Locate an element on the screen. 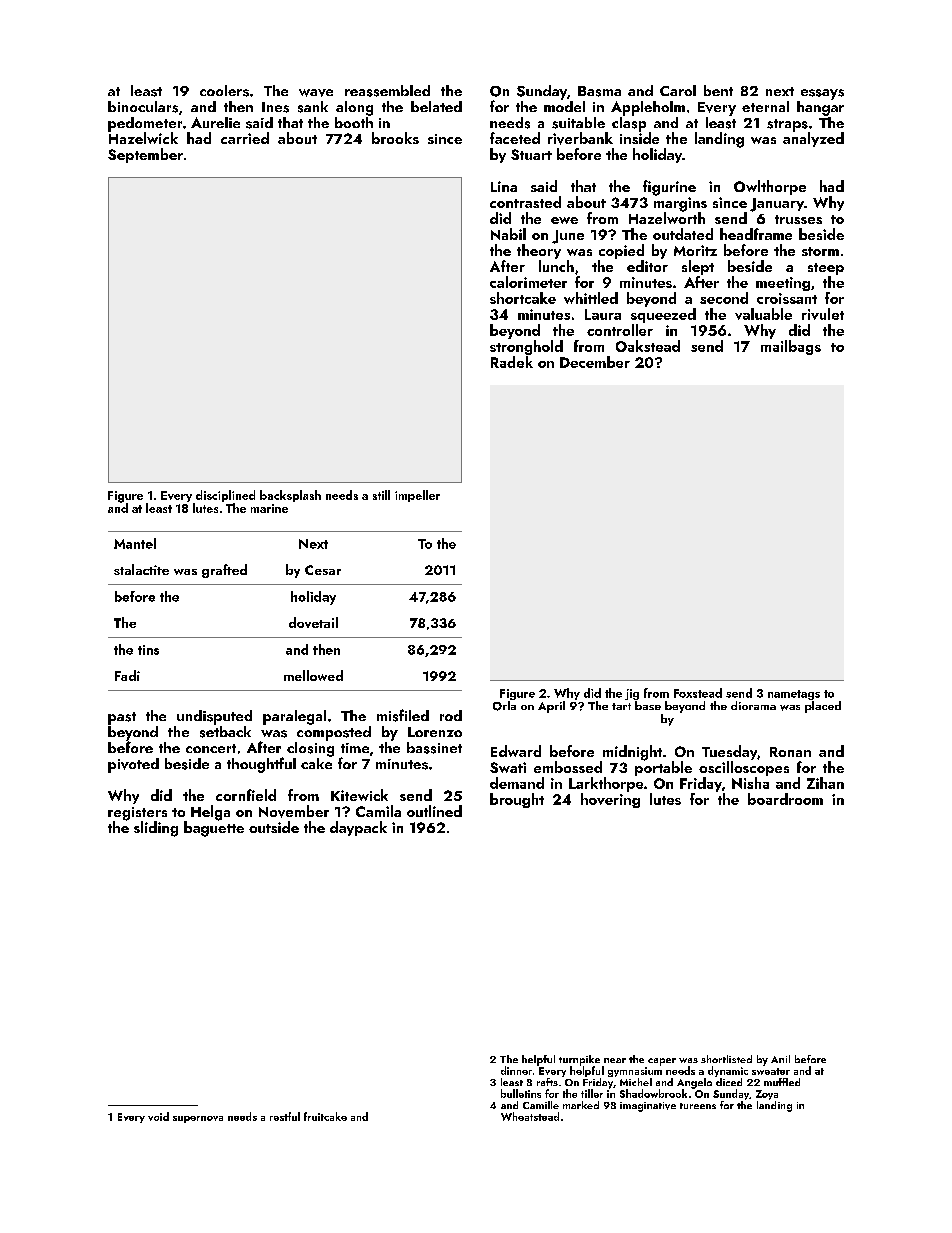 This screenshot has height=1233, width=952. September is located at coordinates (145, 155).
